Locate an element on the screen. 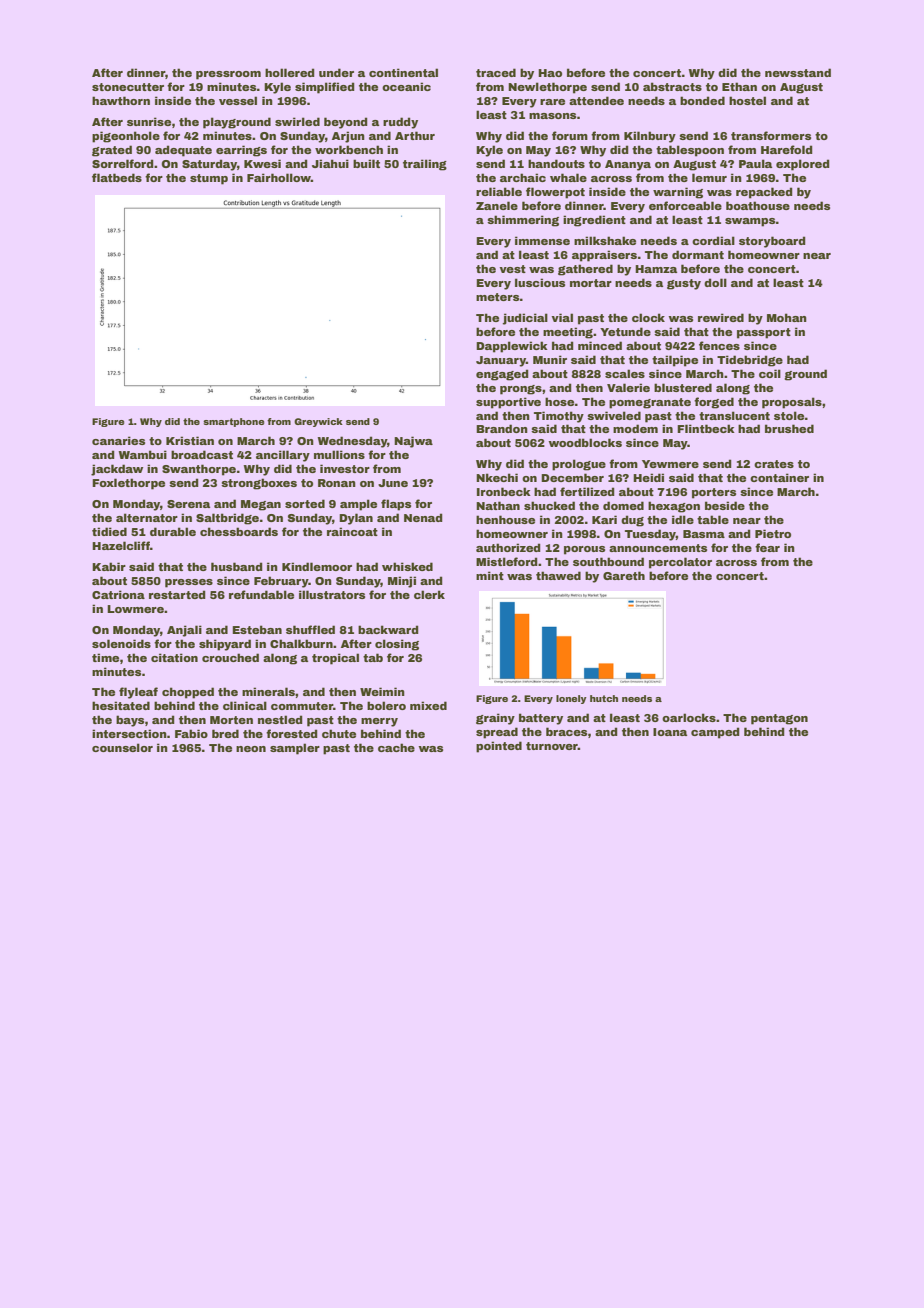  Yewmere is located at coordinates (670, 464).
